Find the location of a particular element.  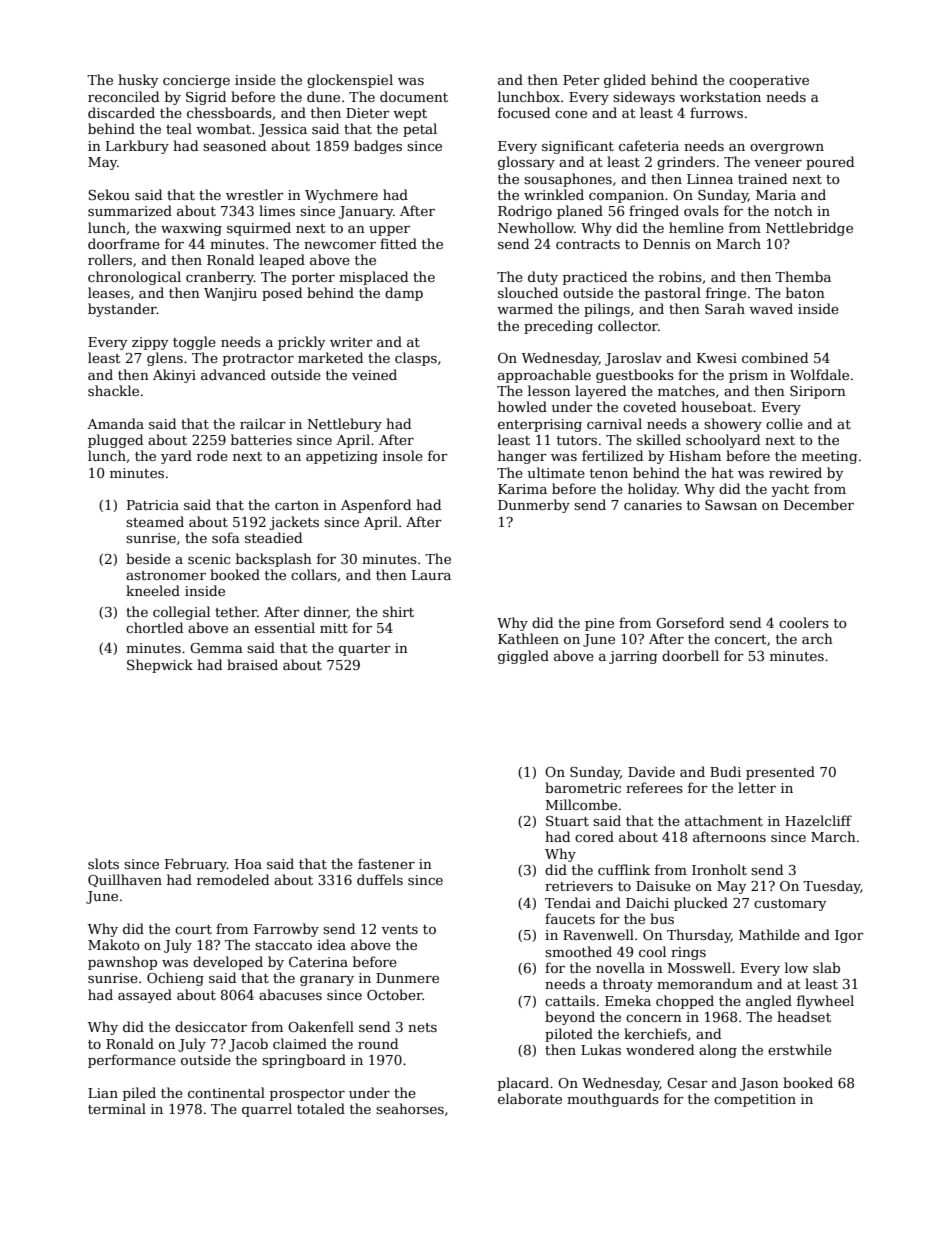

Mosswell is located at coordinates (699, 967).
